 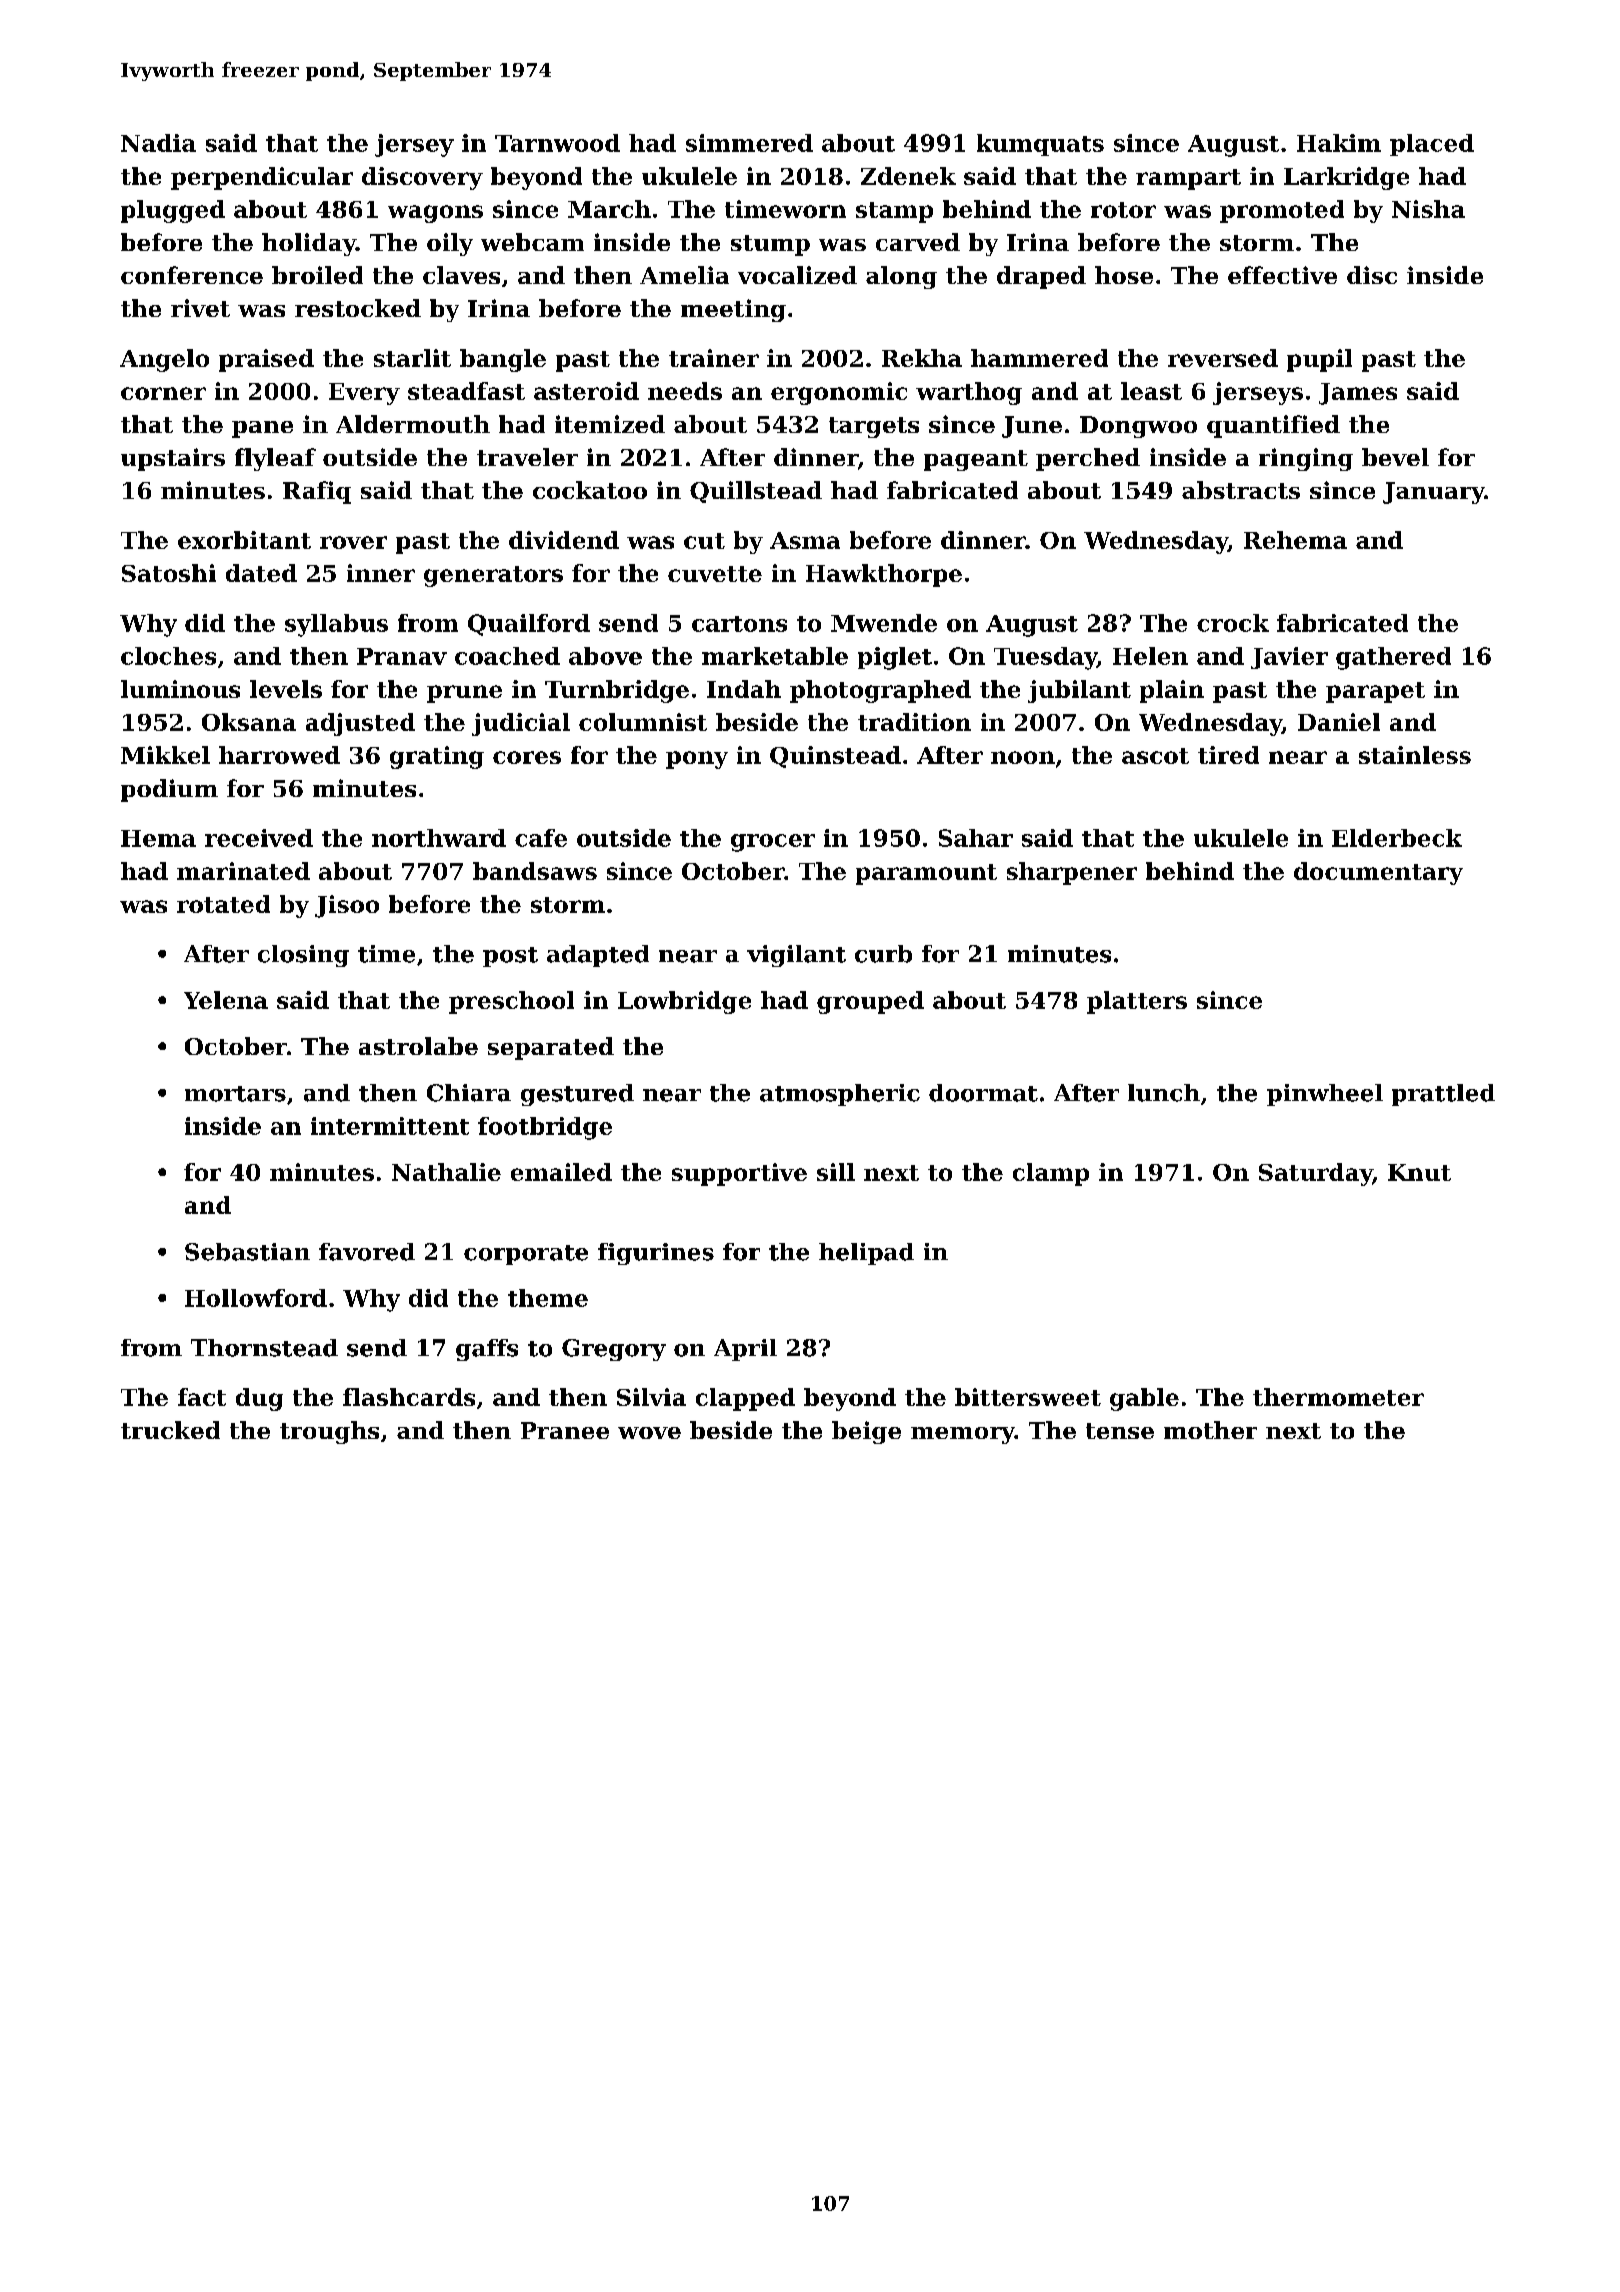 I want to click on bittersweet, so click(x=1028, y=1397).
